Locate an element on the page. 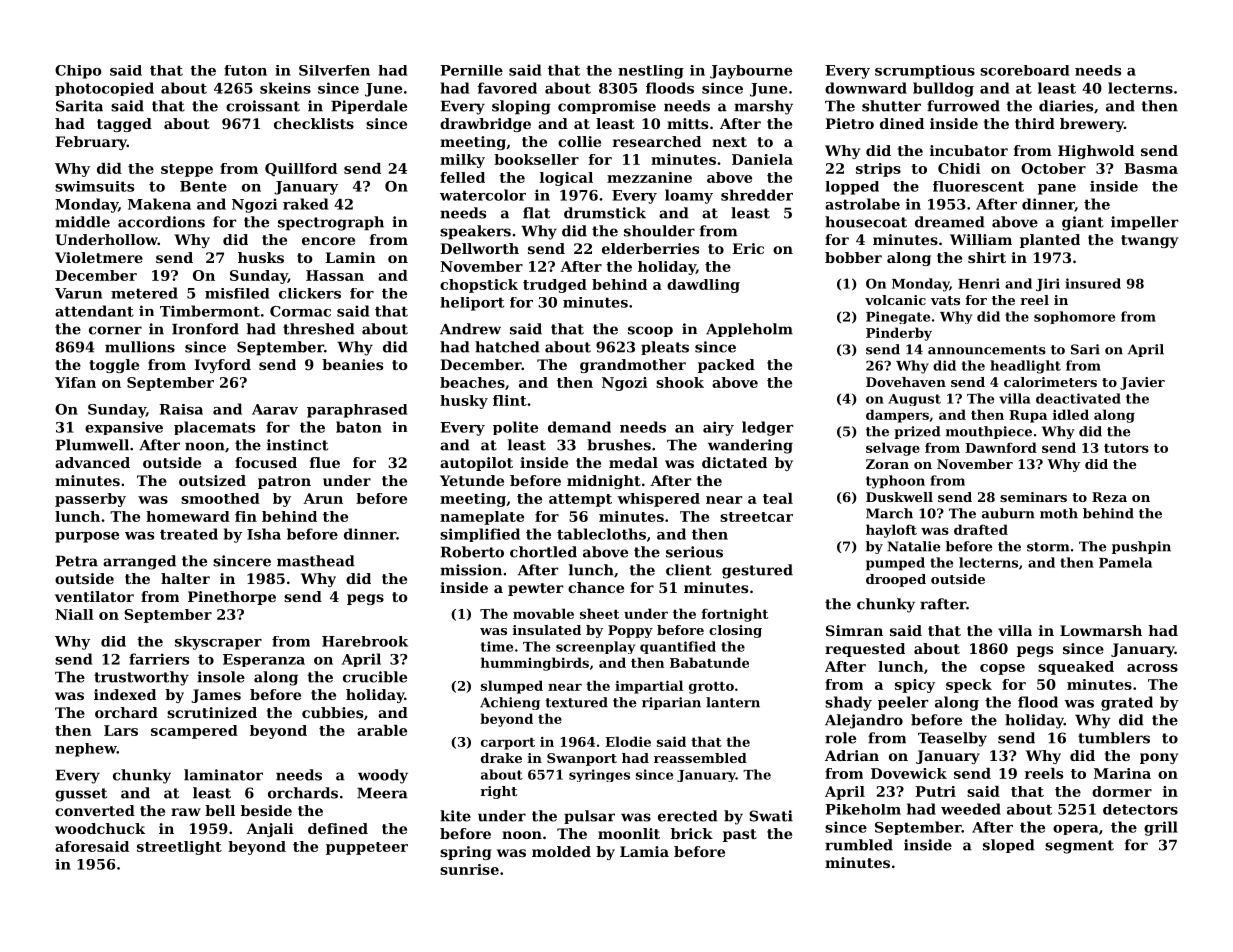 The width and height of the image is (1233, 952). twangy is located at coordinates (1149, 241).
